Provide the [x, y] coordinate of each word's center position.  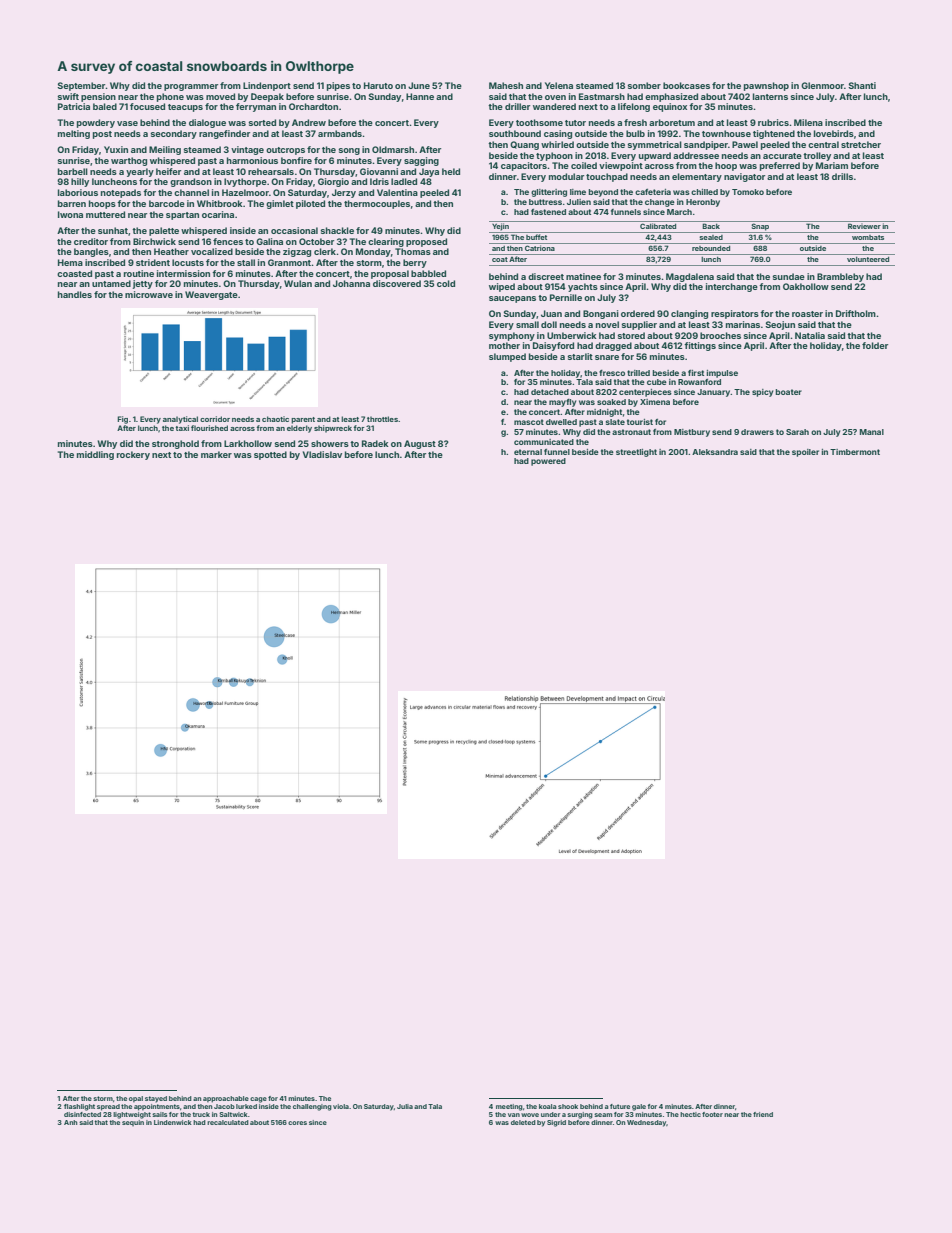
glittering [549, 193]
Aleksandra [715, 452]
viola [341, 1106]
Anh [71, 1122]
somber [644, 85]
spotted [270, 455]
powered [548, 462]
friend [763, 1114]
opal [136, 1099]
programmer [191, 87]
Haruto [378, 85]
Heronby [703, 203]
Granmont [289, 262]
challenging [312, 1107]
